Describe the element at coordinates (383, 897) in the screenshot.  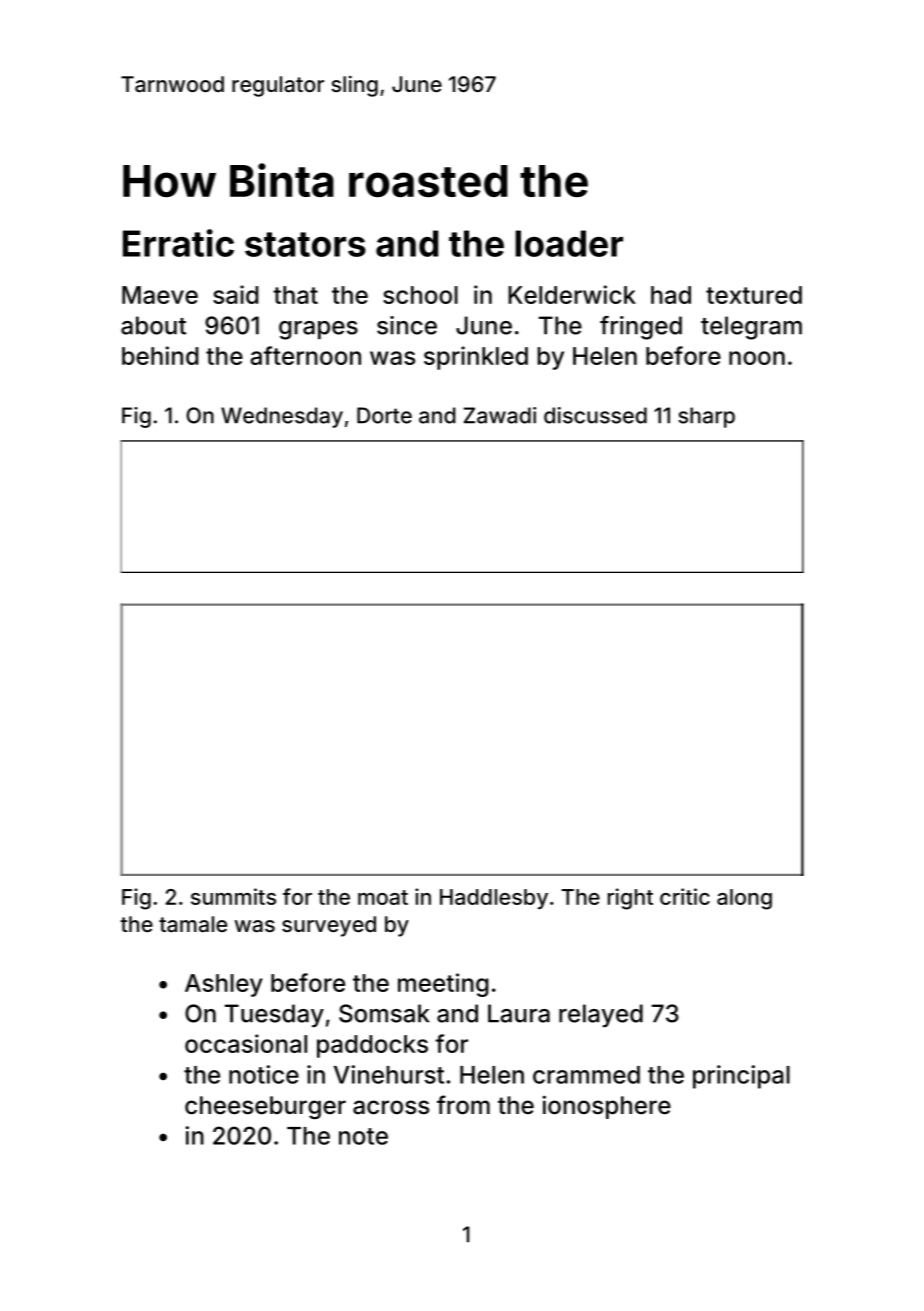
I see `moat` at that location.
